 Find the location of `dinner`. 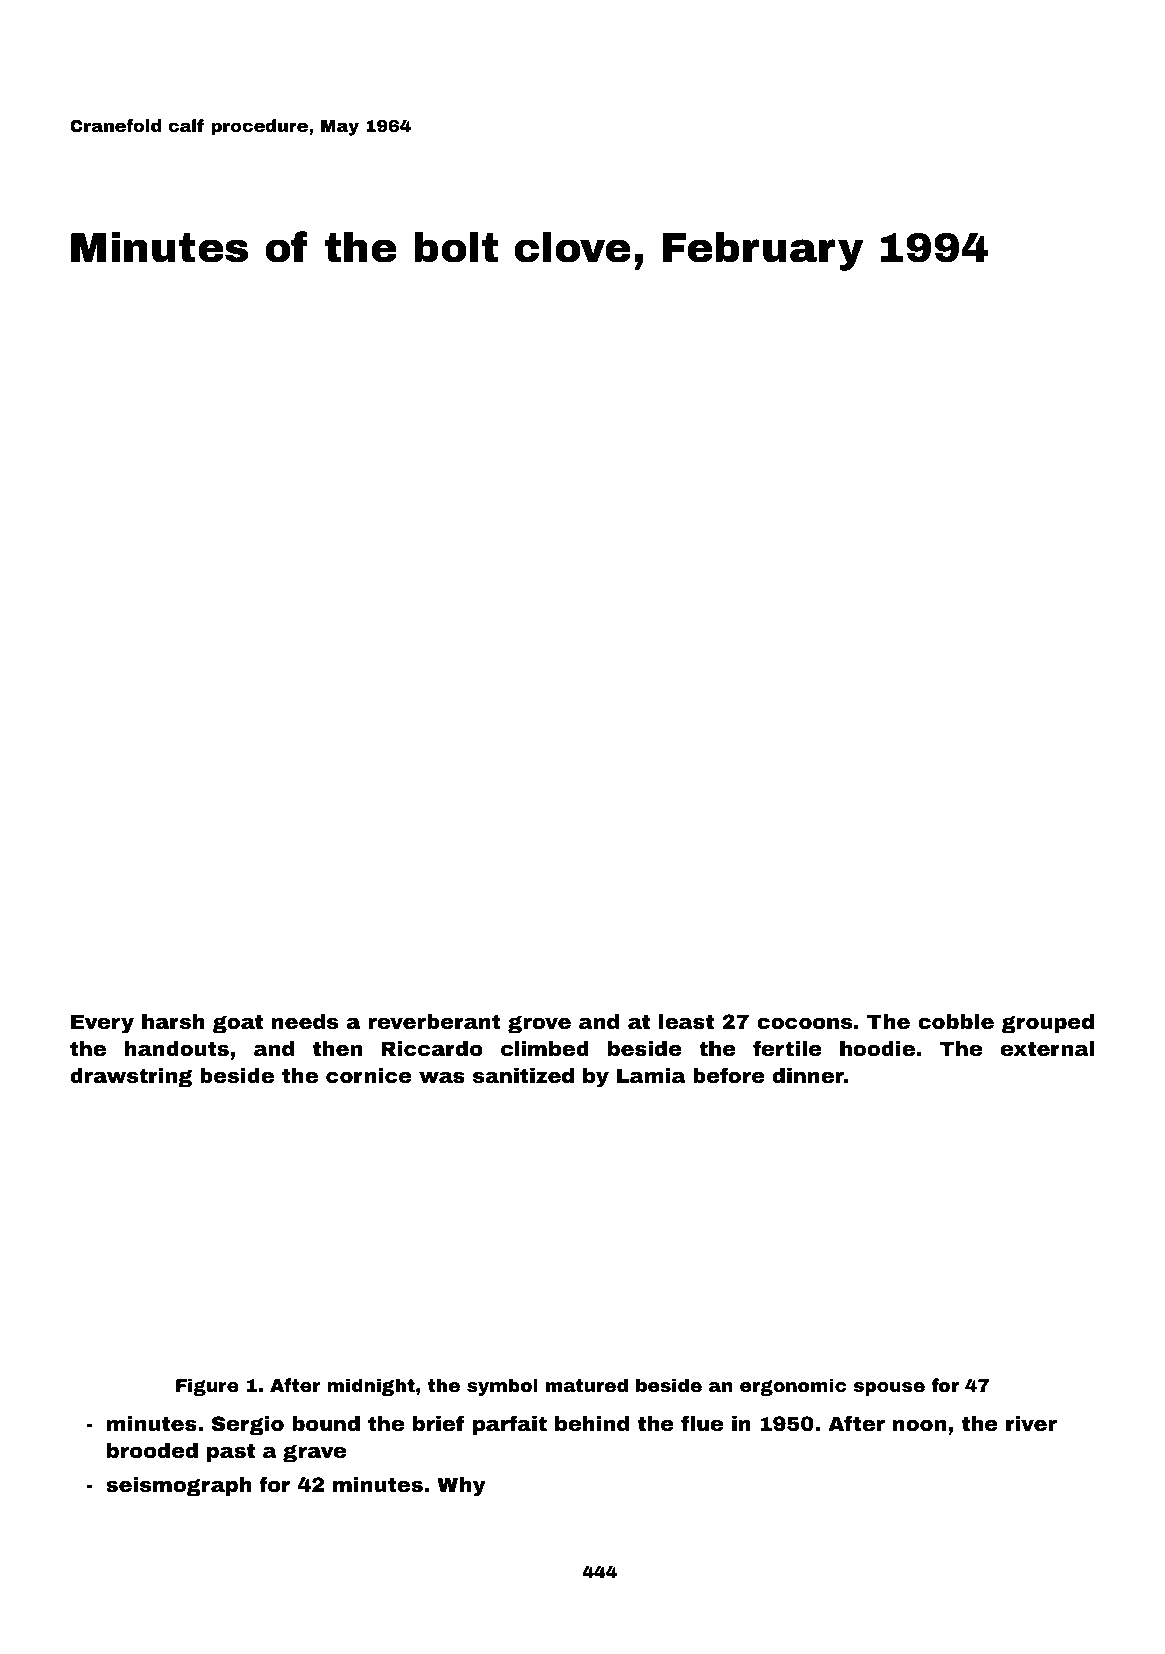

dinner is located at coordinates (808, 1075).
